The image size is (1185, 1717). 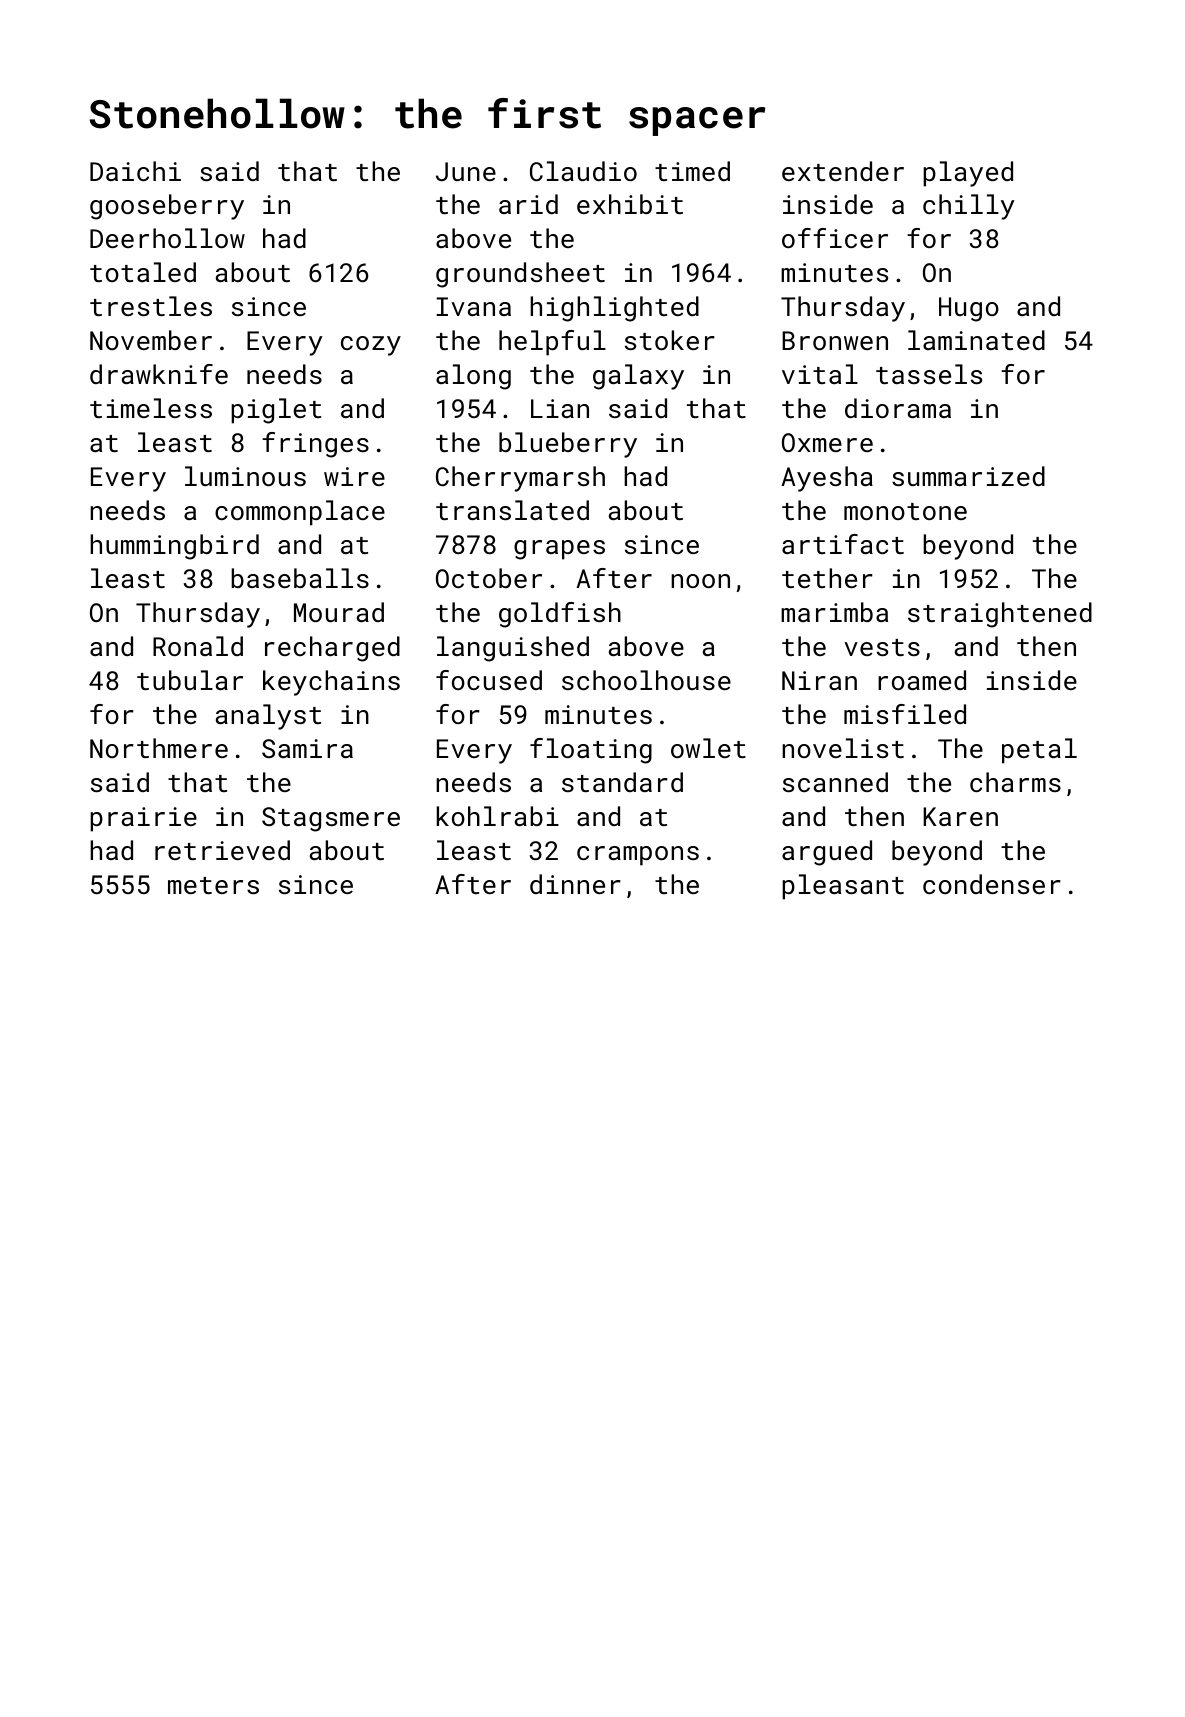 I want to click on tassels, so click(x=929, y=374).
